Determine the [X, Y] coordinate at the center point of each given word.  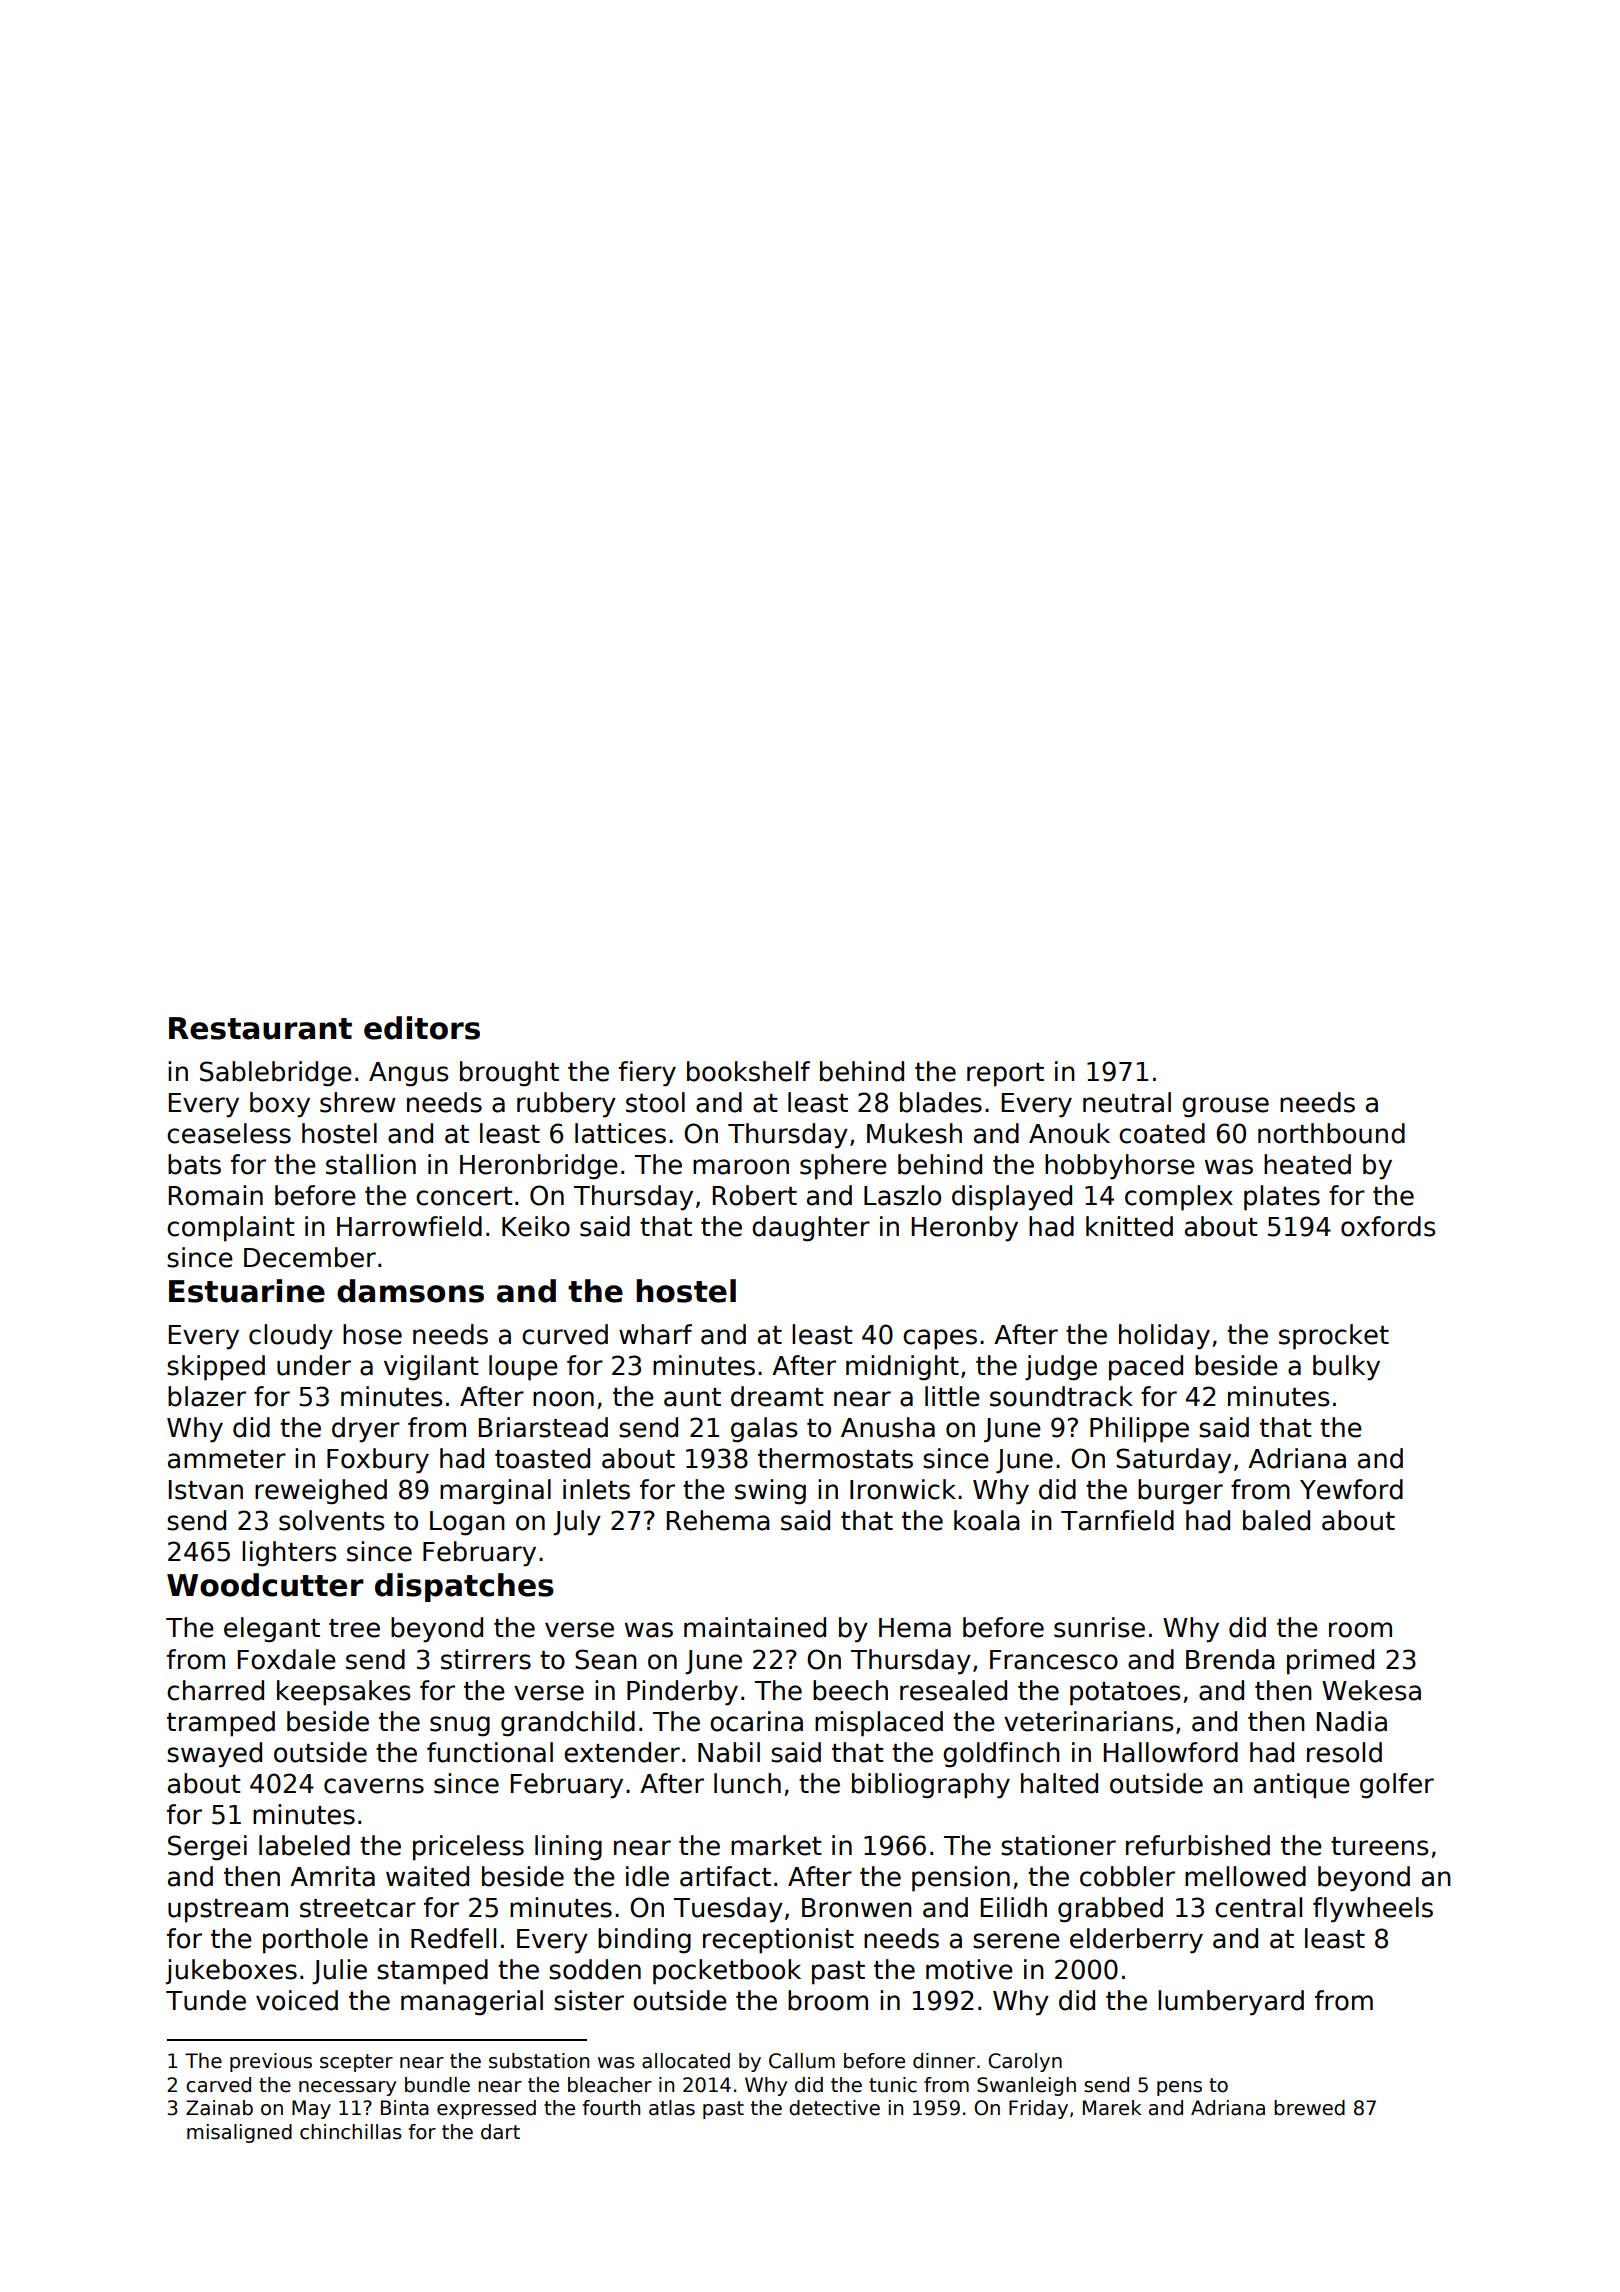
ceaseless [229, 1133]
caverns [374, 1786]
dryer [366, 1430]
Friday [1038, 2109]
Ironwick [903, 1489]
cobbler [1127, 1876]
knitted [1129, 1226]
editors [422, 1028]
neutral [1127, 1102]
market [776, 1845]
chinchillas [351, 2132]
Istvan [206, 1490]
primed [1330, 1662]
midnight [902, 1368]
